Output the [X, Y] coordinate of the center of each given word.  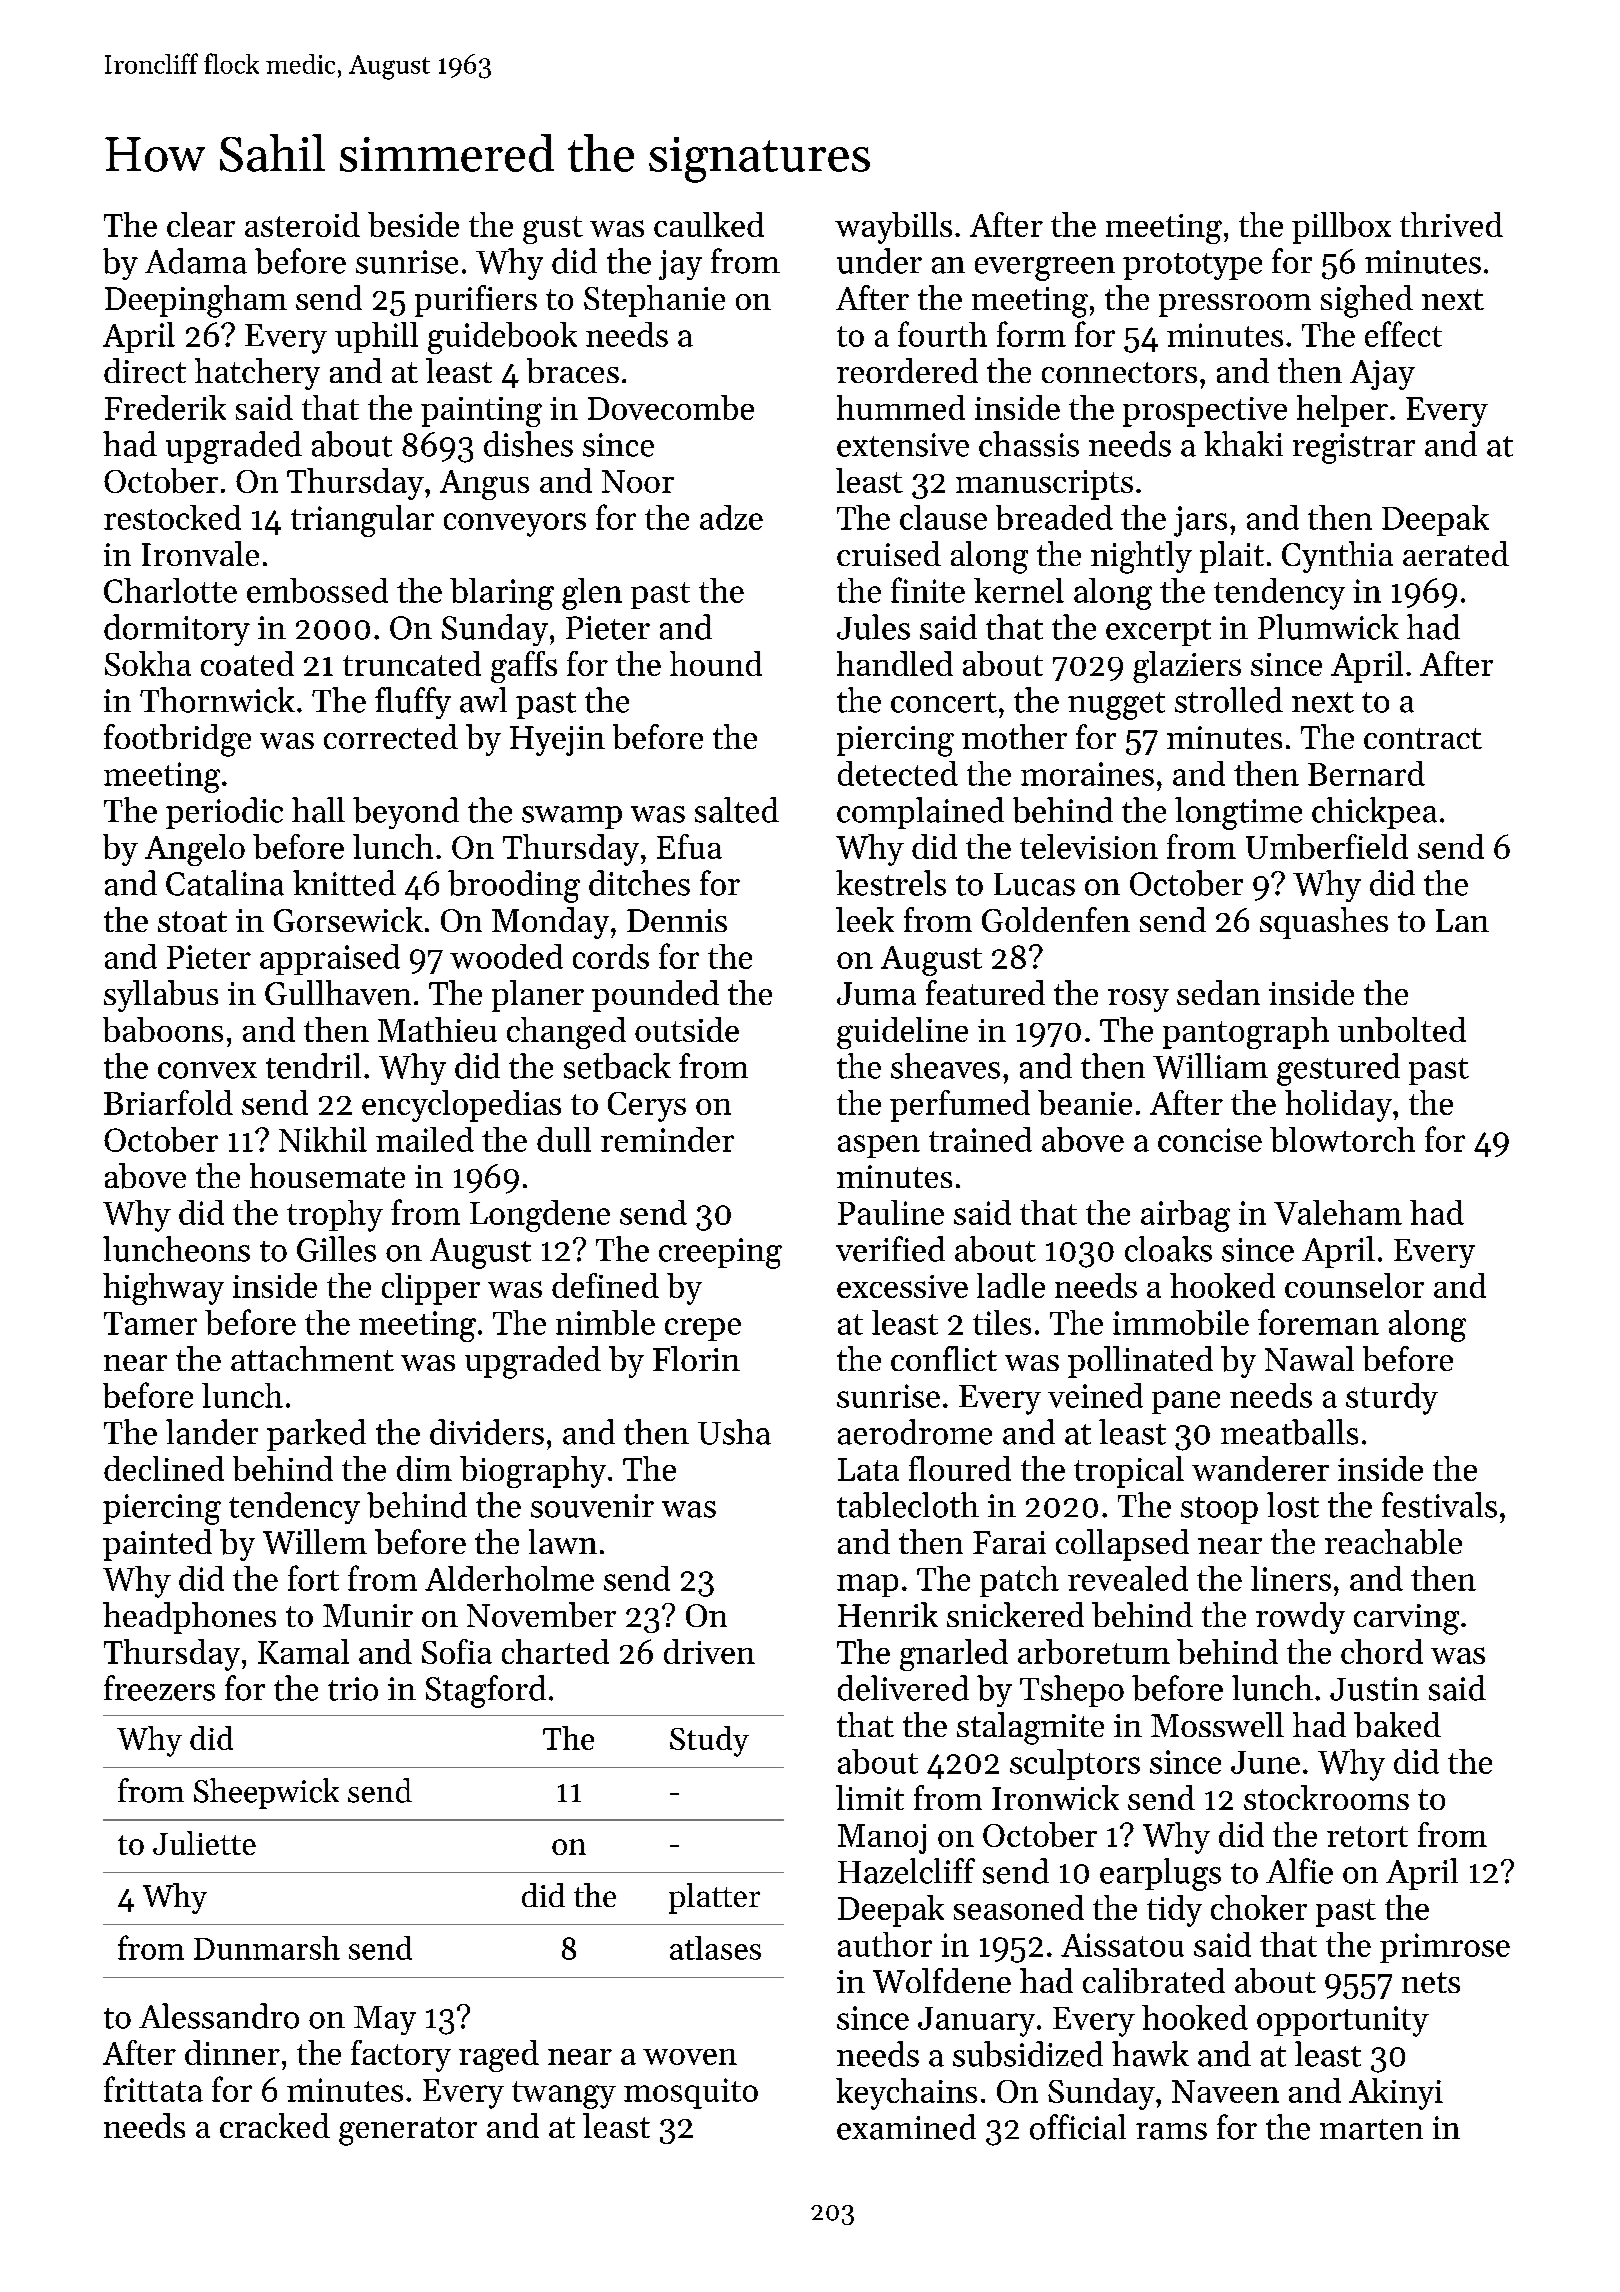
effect [1403, 334]
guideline [902, 1033]
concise [1210, 1140]
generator [408, 2131]
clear [201, 224]
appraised [330, 959]
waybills [893, 228]
